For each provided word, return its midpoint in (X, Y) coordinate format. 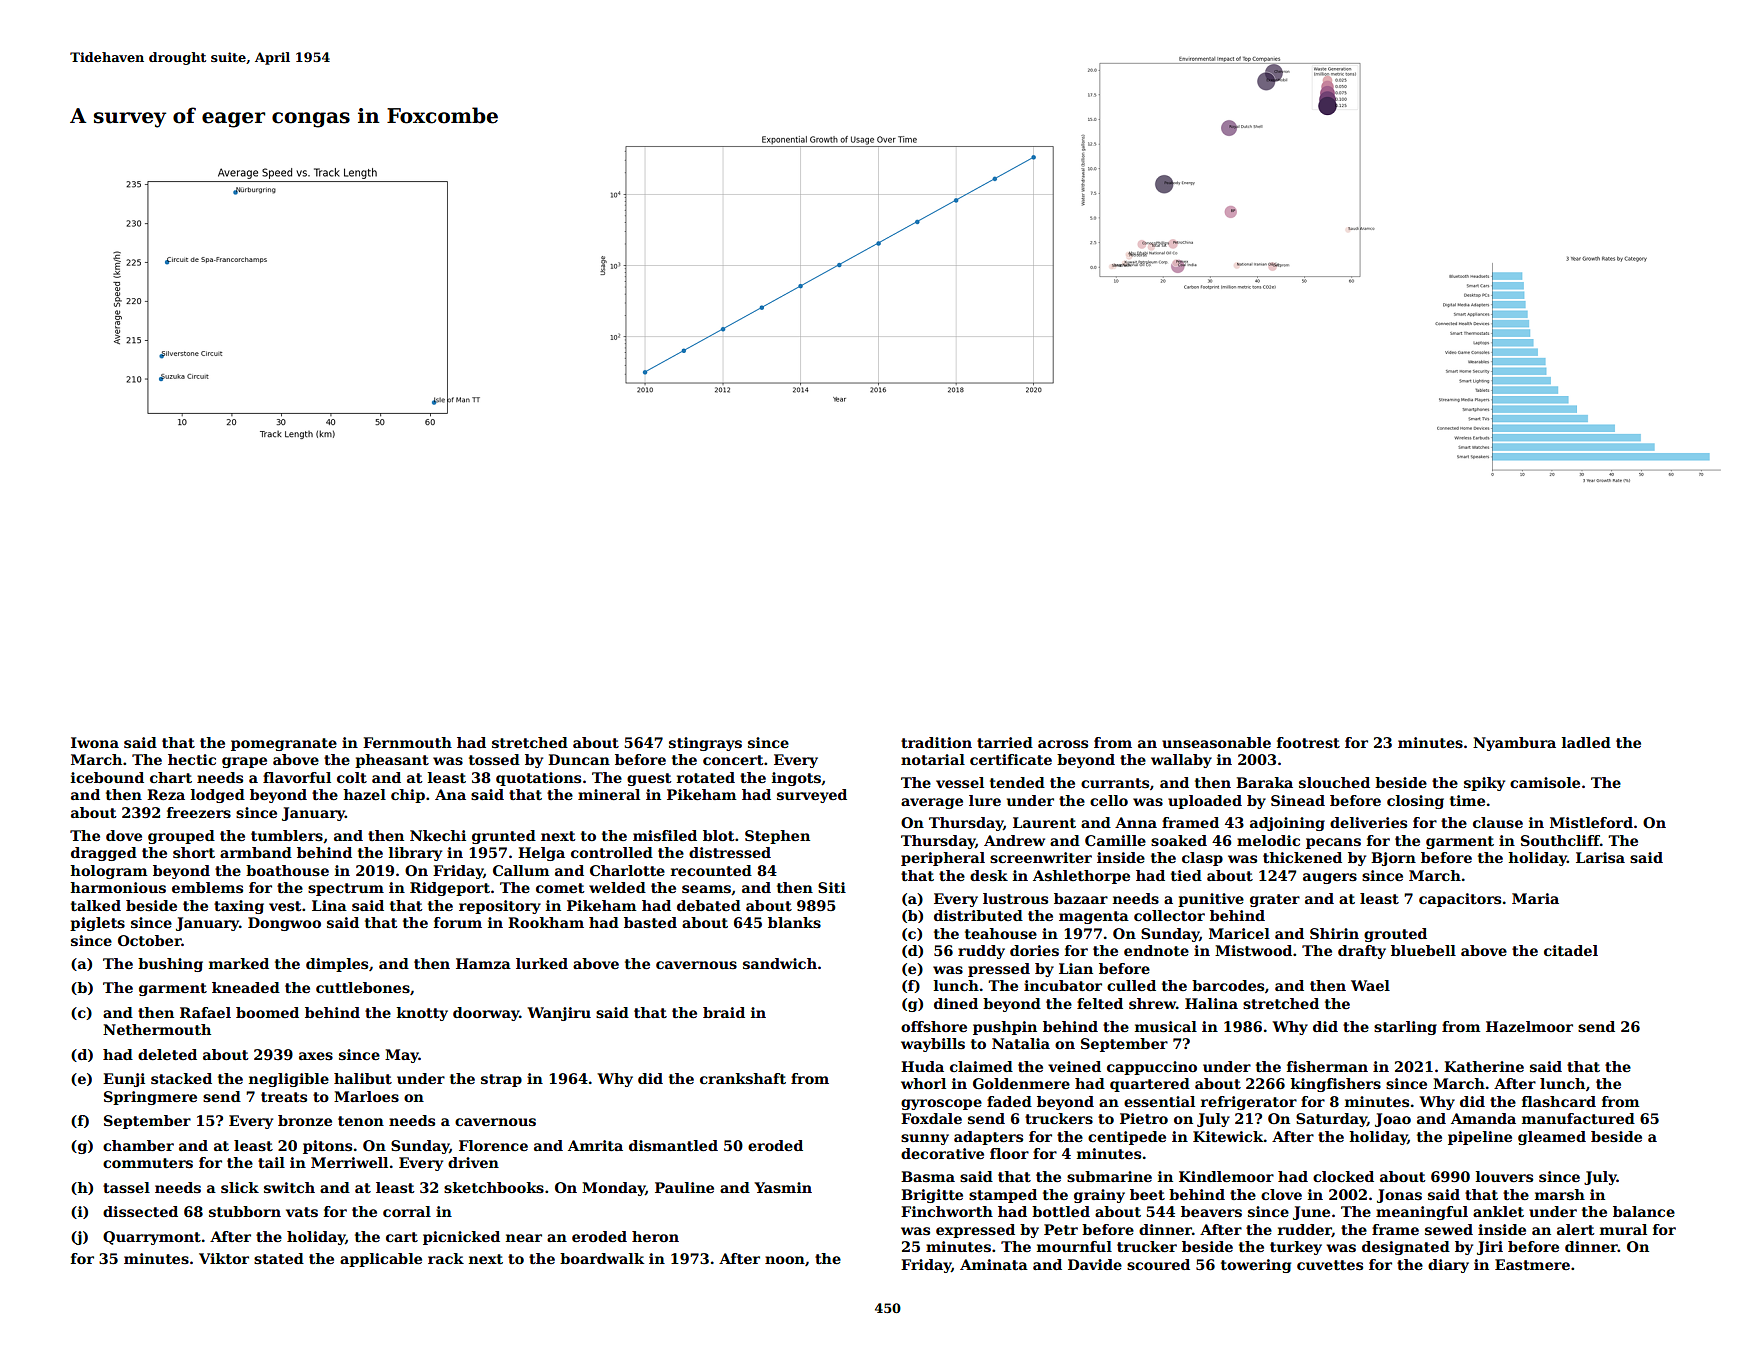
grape (244, 762)
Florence (493, 1145)
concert (733, 760)
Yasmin (783, 1187)
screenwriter (1041, 857)
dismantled (673, 1145)
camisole (1545, 782)
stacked (181, 1078)
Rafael (205, 1012)
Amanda (1483, 1118)
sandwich (780, 963)
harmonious (118, 887)
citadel (1571, 950)
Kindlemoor (1226, 1176)
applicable (381, 1260)
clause (1498, 822)
